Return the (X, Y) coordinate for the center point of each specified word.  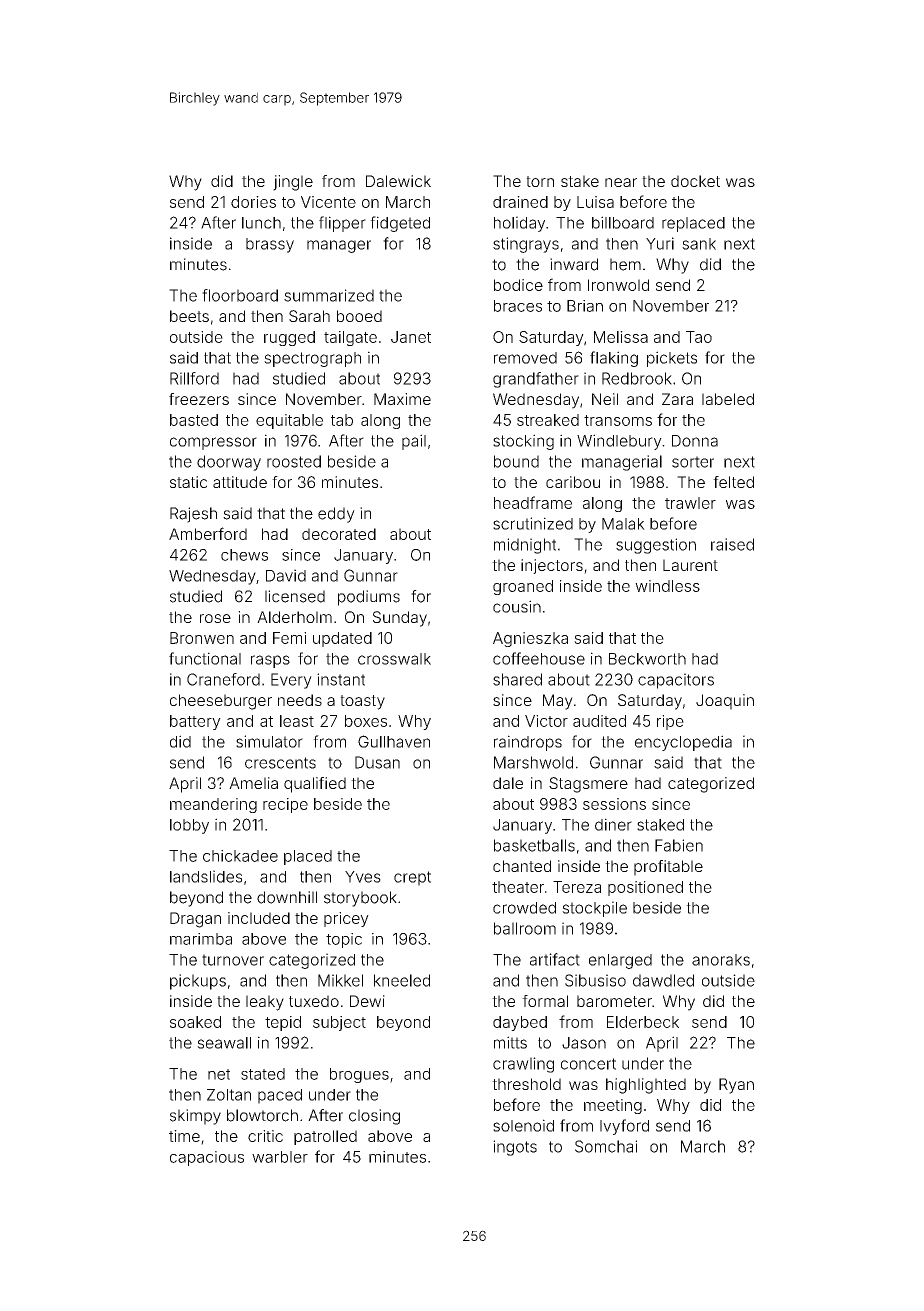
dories (253, 202)
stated (263, 1074)
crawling (523, 1065)
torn (540, 181)
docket (695, 181)
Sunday (400, 619)
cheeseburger (221, 702)
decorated (339, 534)
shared (517, 679)
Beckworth (647, 659)
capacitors (676, 681)
